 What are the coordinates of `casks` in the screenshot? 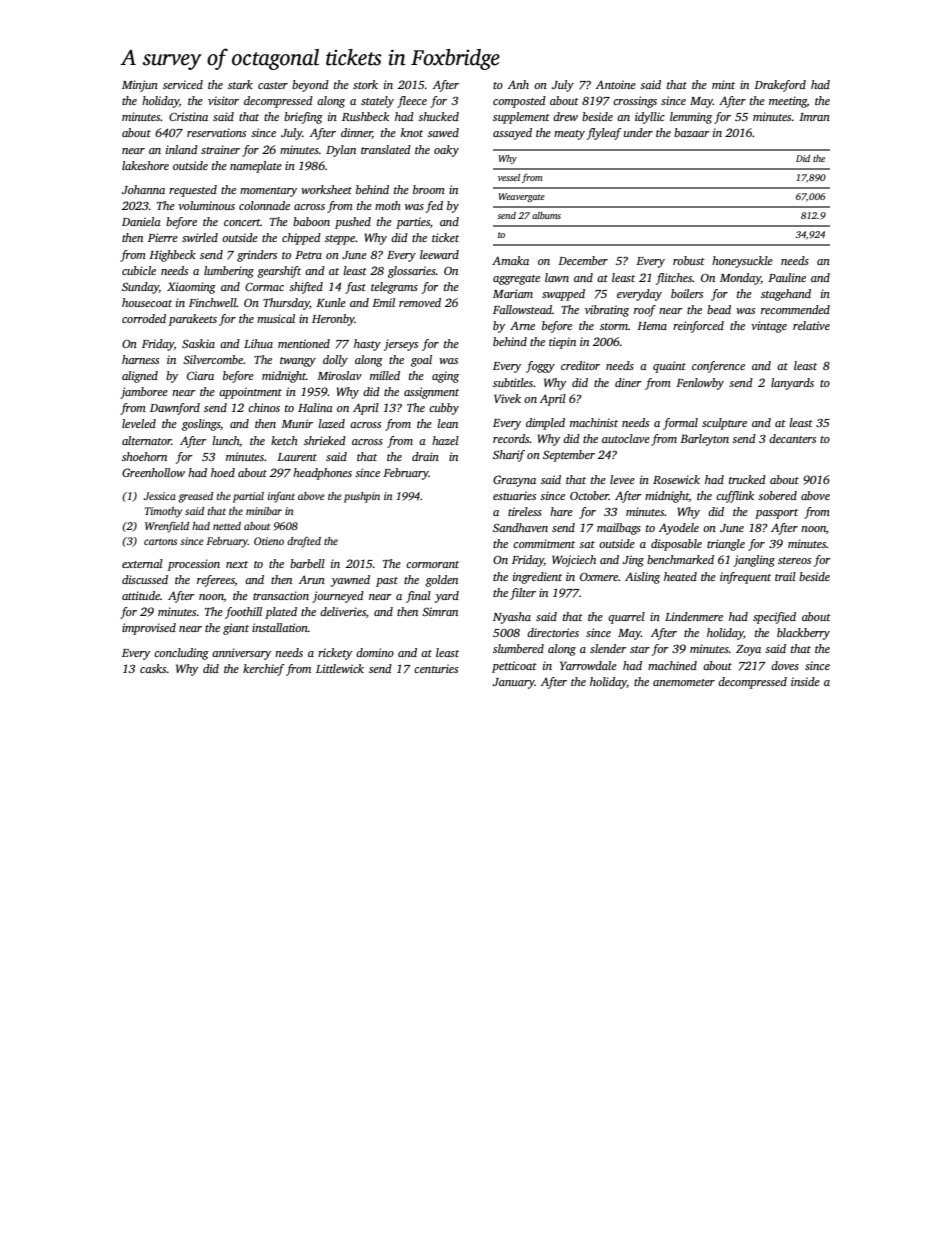 It's located at (153, 668).
